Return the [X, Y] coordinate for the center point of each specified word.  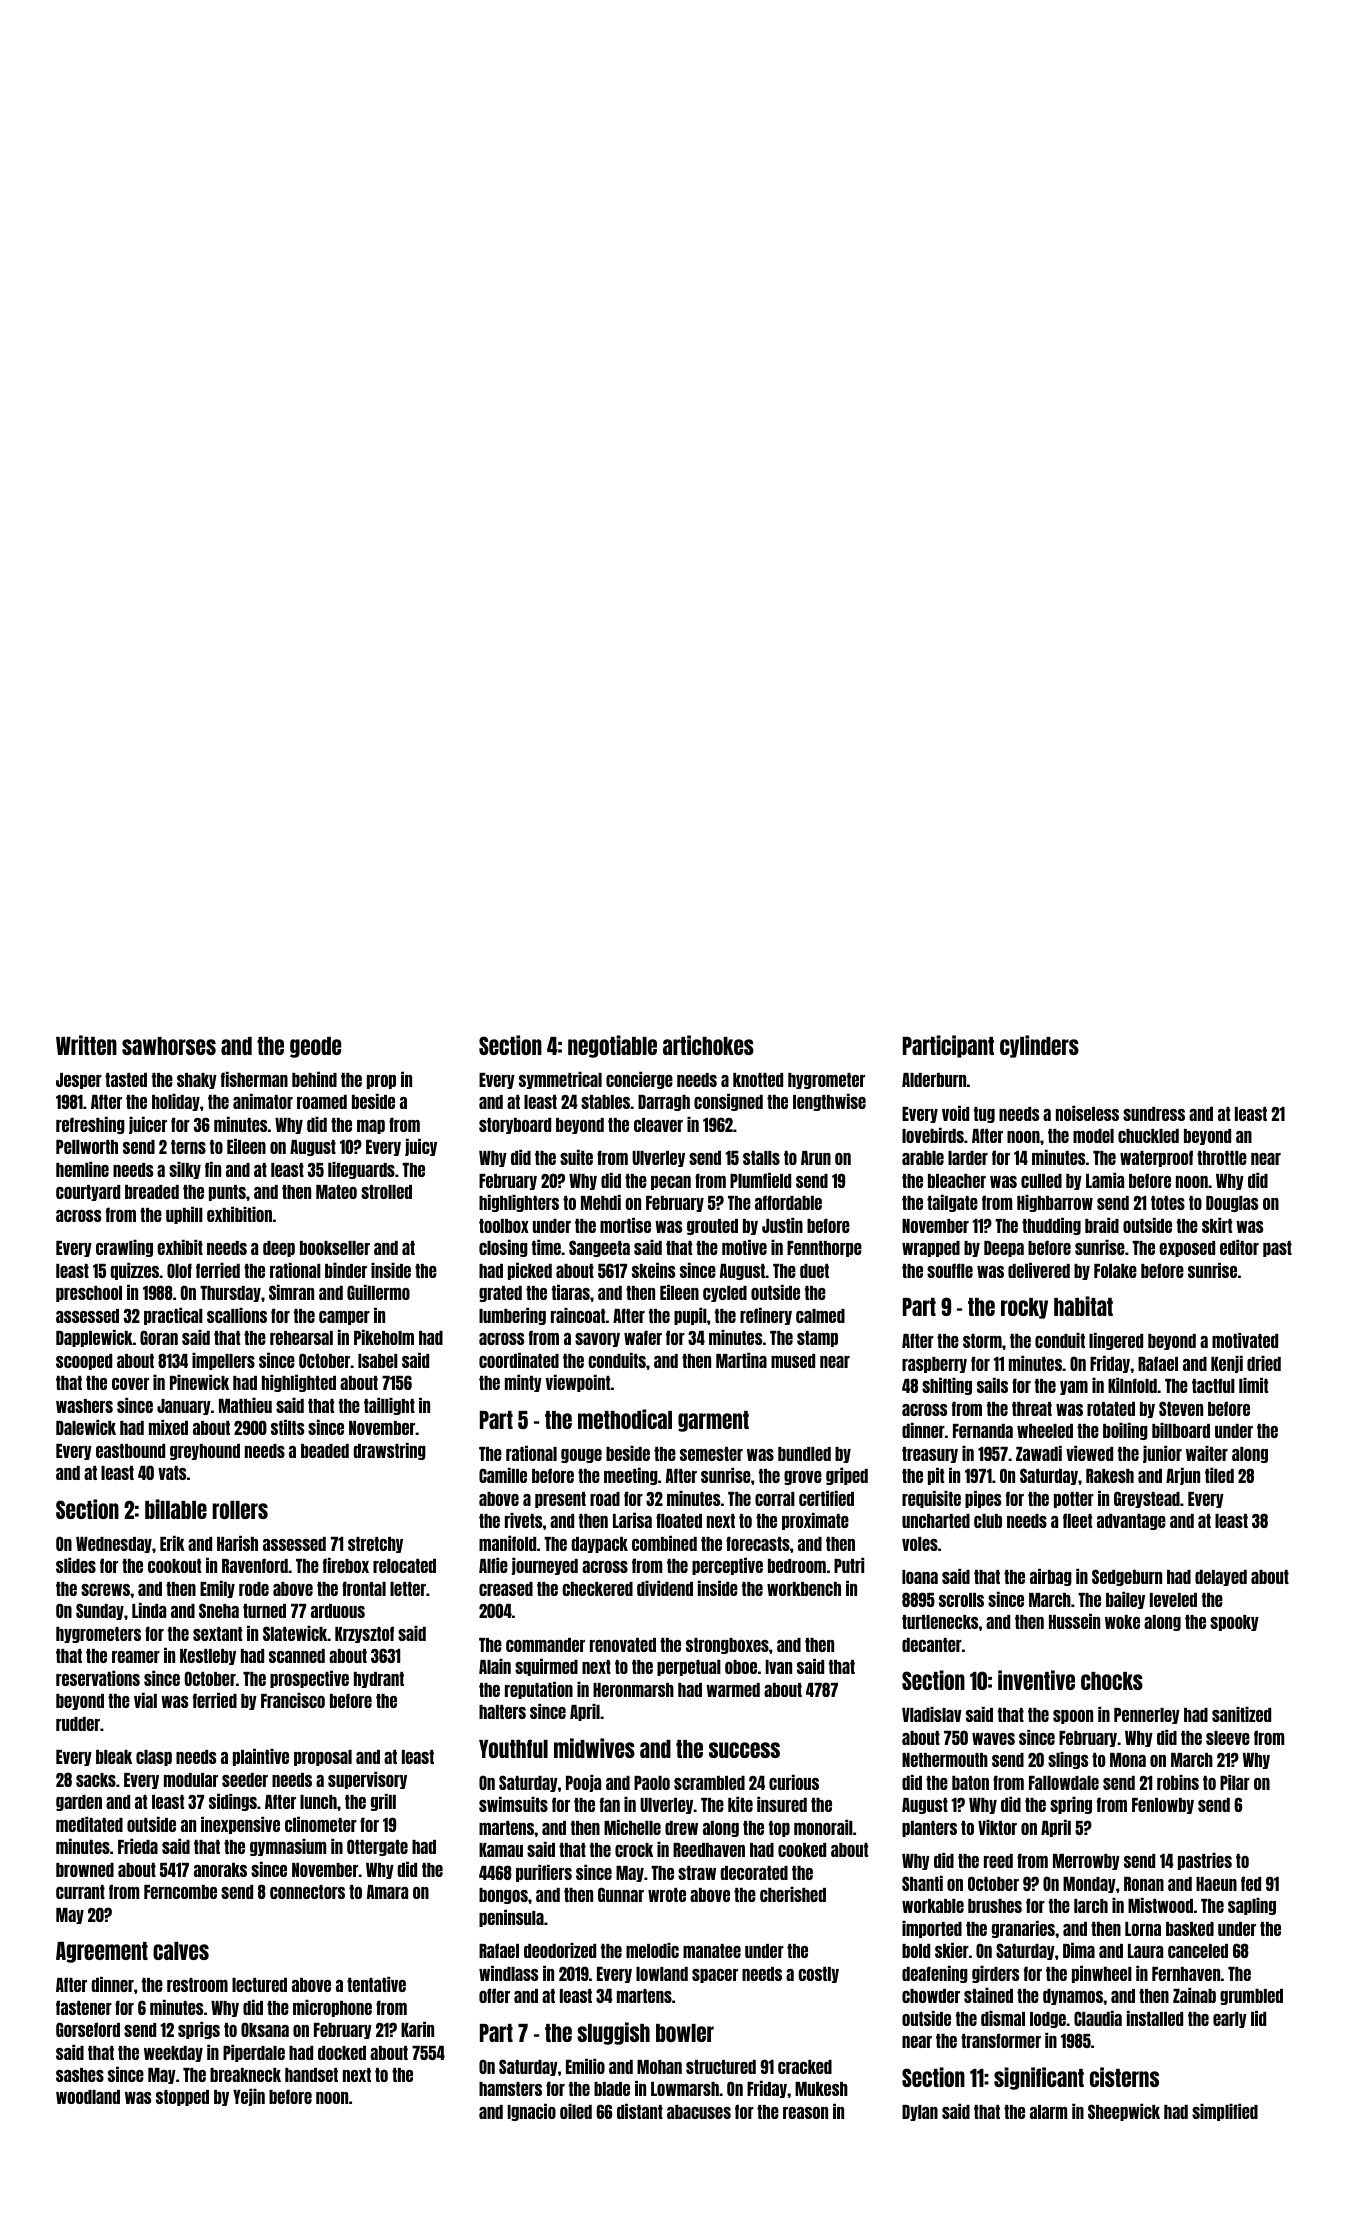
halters [502, 1712]
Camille [503, 1475]
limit [1253, 1385]
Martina [741, 1360]
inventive [1036, 1680]
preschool [89, 1294]
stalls [761, 1158]
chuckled [1148, 1136]
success [744, 1750]
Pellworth [87, 1147]
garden [79, 1803]
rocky [1024, 1308]
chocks [1112, 1681]
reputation [539, 1690]
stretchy [375, 1545]
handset [311, 2075]
